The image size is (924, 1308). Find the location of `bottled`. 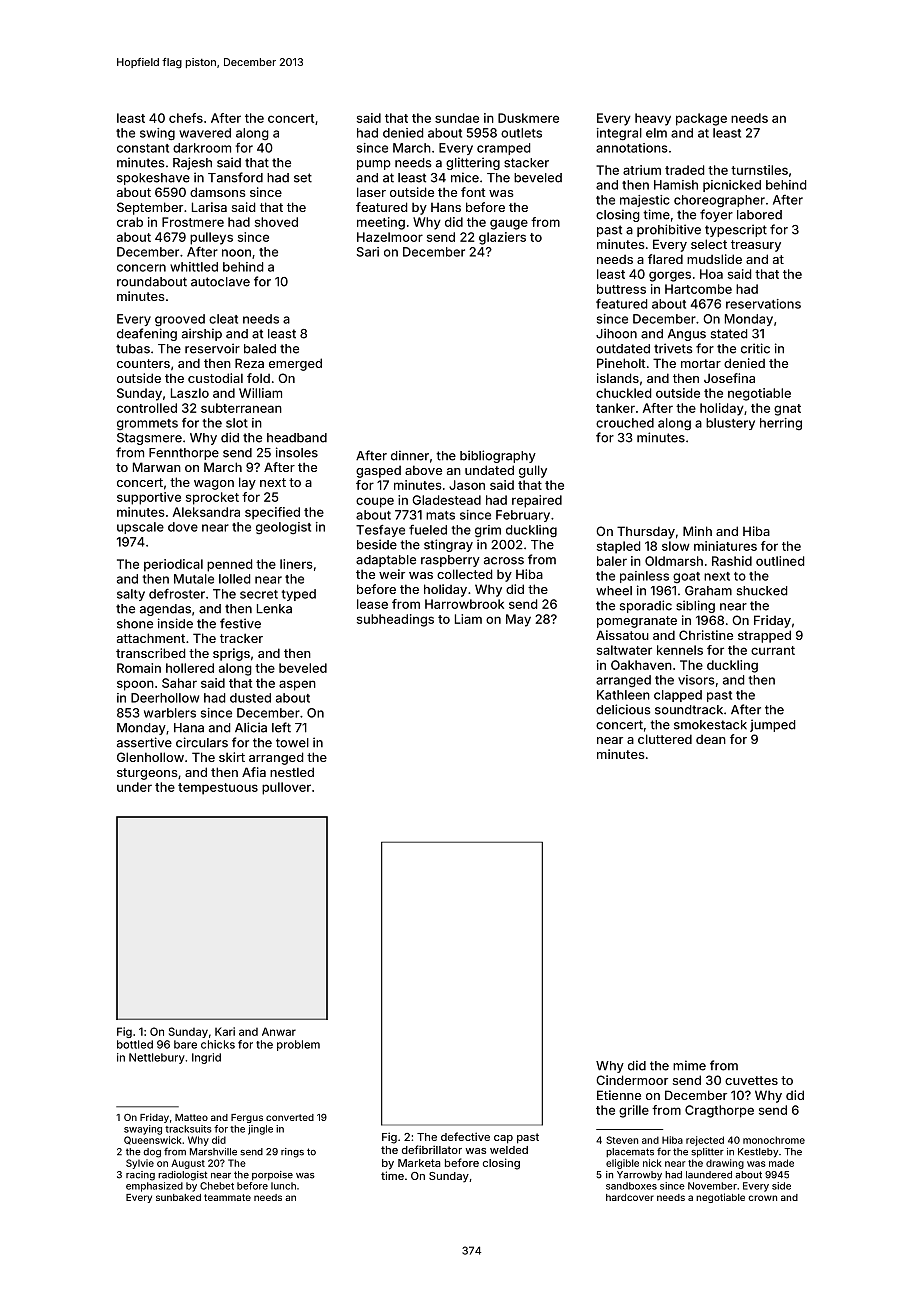

bottled is located at coordinates (135, 1044).
